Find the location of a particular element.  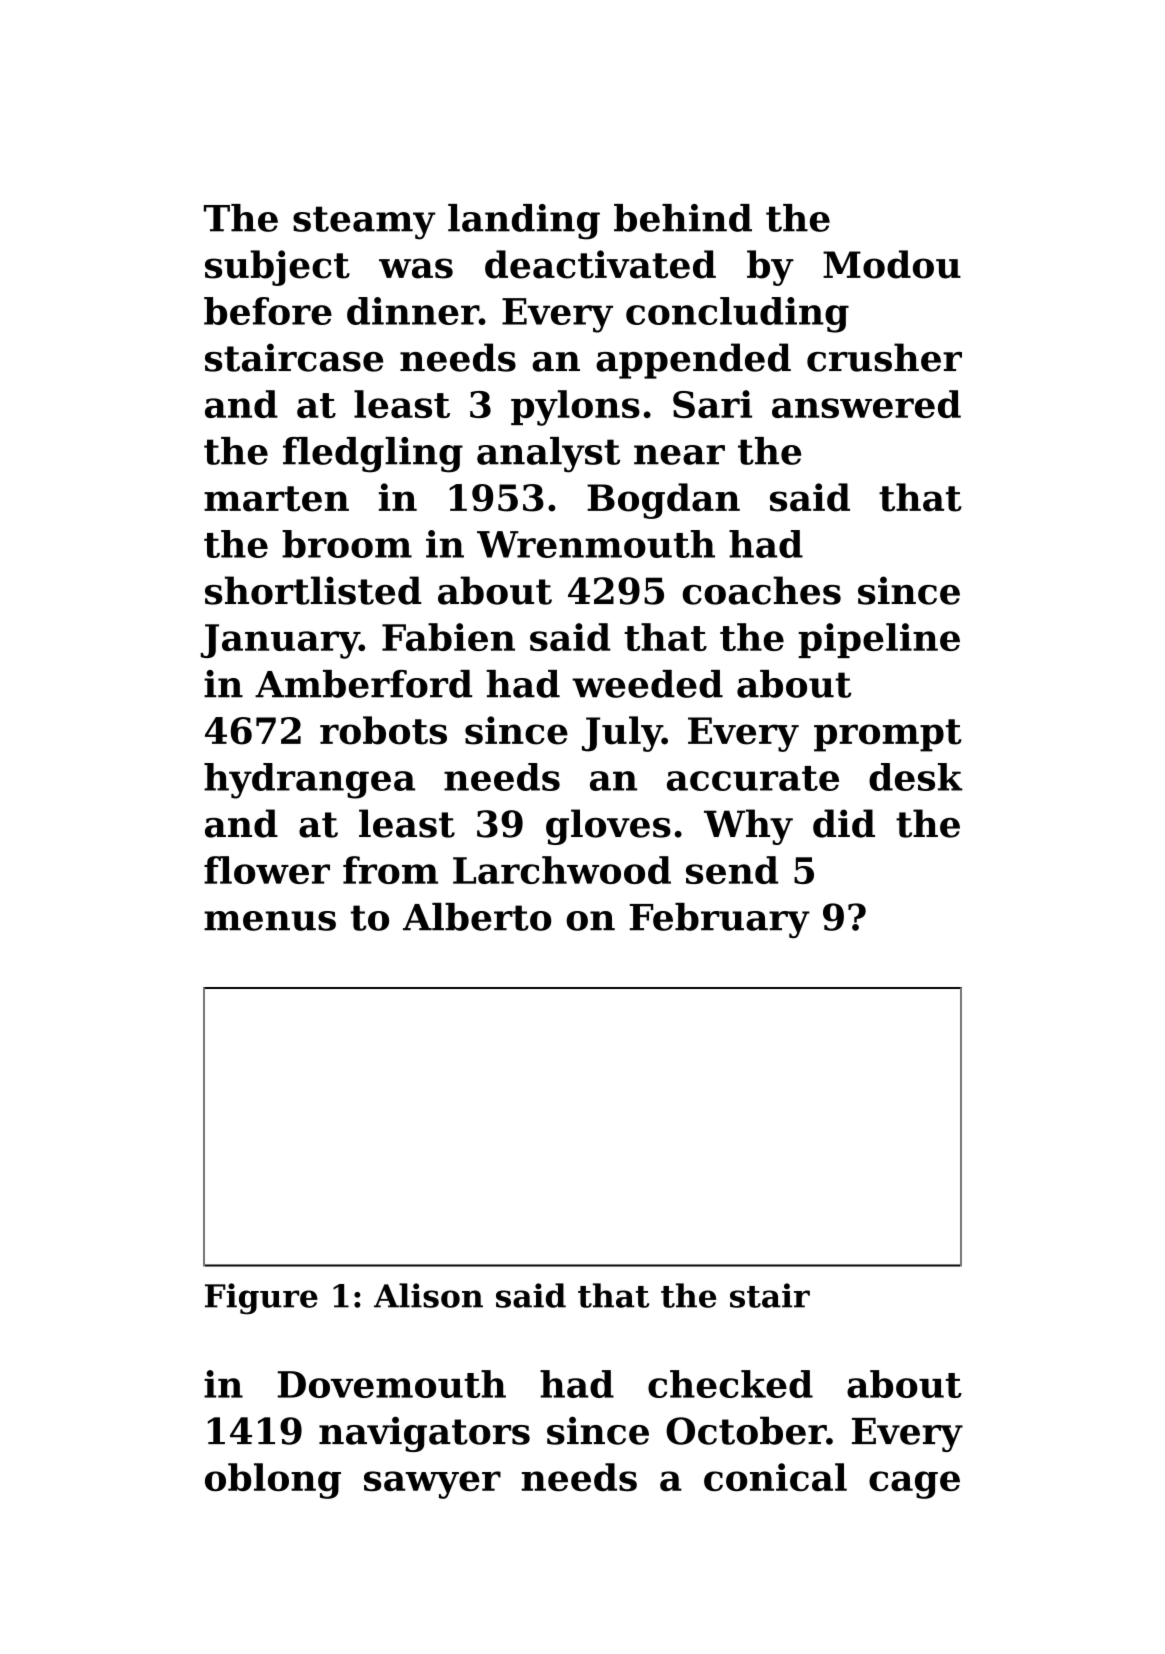

October is located at coordinates (746, 1430).
